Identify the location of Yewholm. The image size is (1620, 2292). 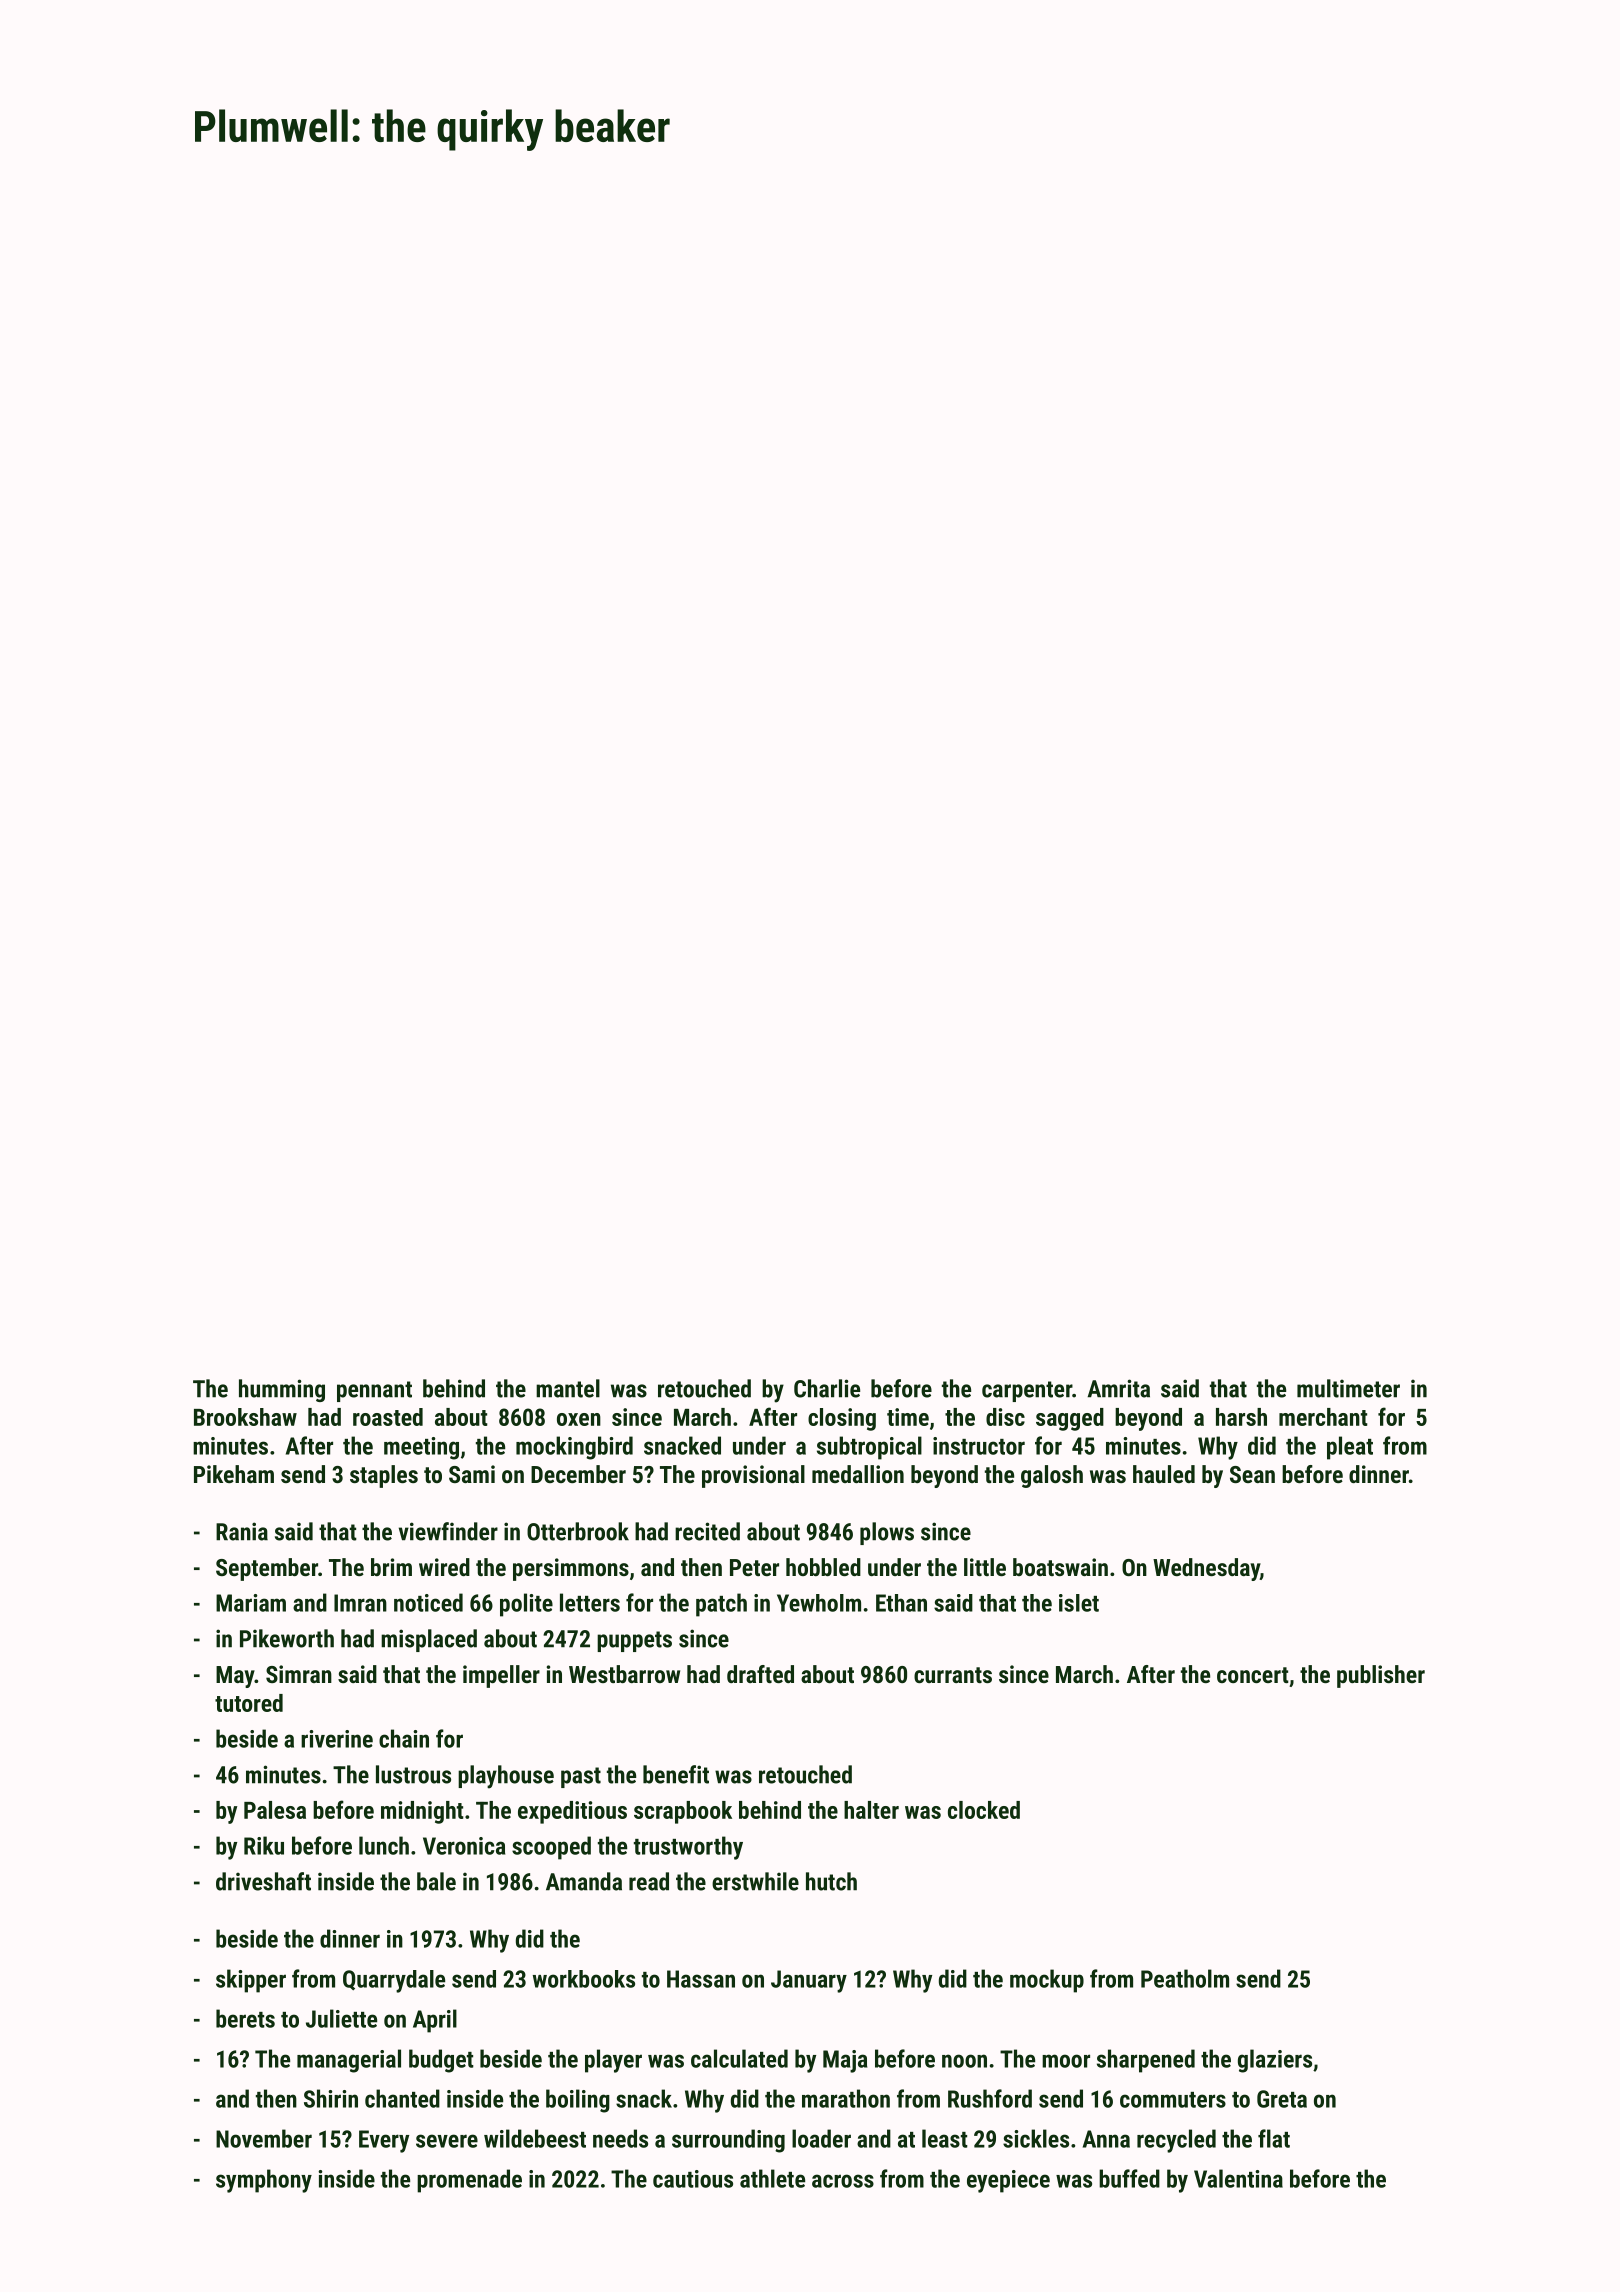
(819, 1603).
